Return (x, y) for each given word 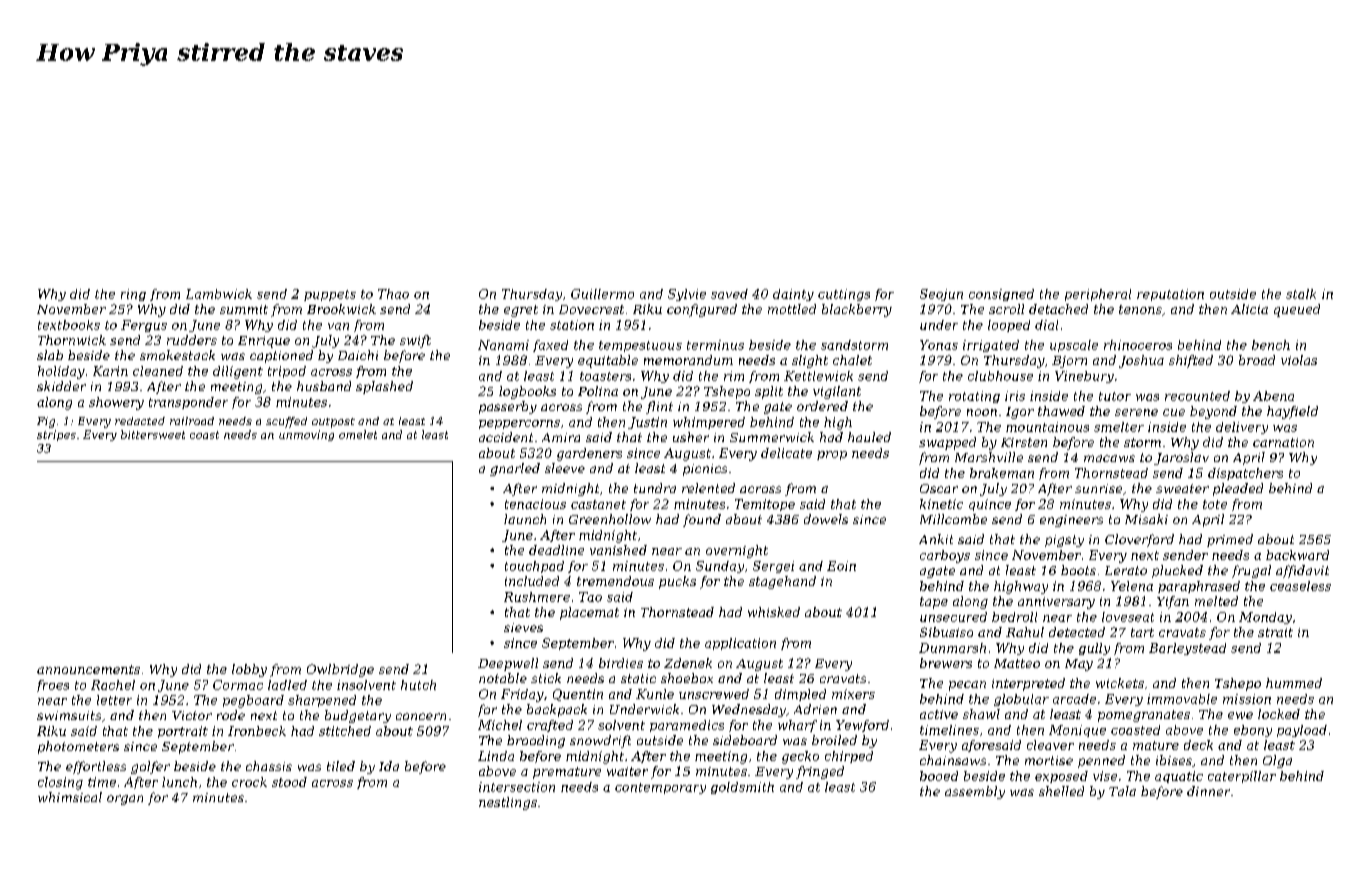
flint (659, 407)
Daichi (358, 355)
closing (60, 783)
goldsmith (742, 788)
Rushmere (537, 597)
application (740, 644)
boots (1078, 570)
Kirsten (1024, 442)
